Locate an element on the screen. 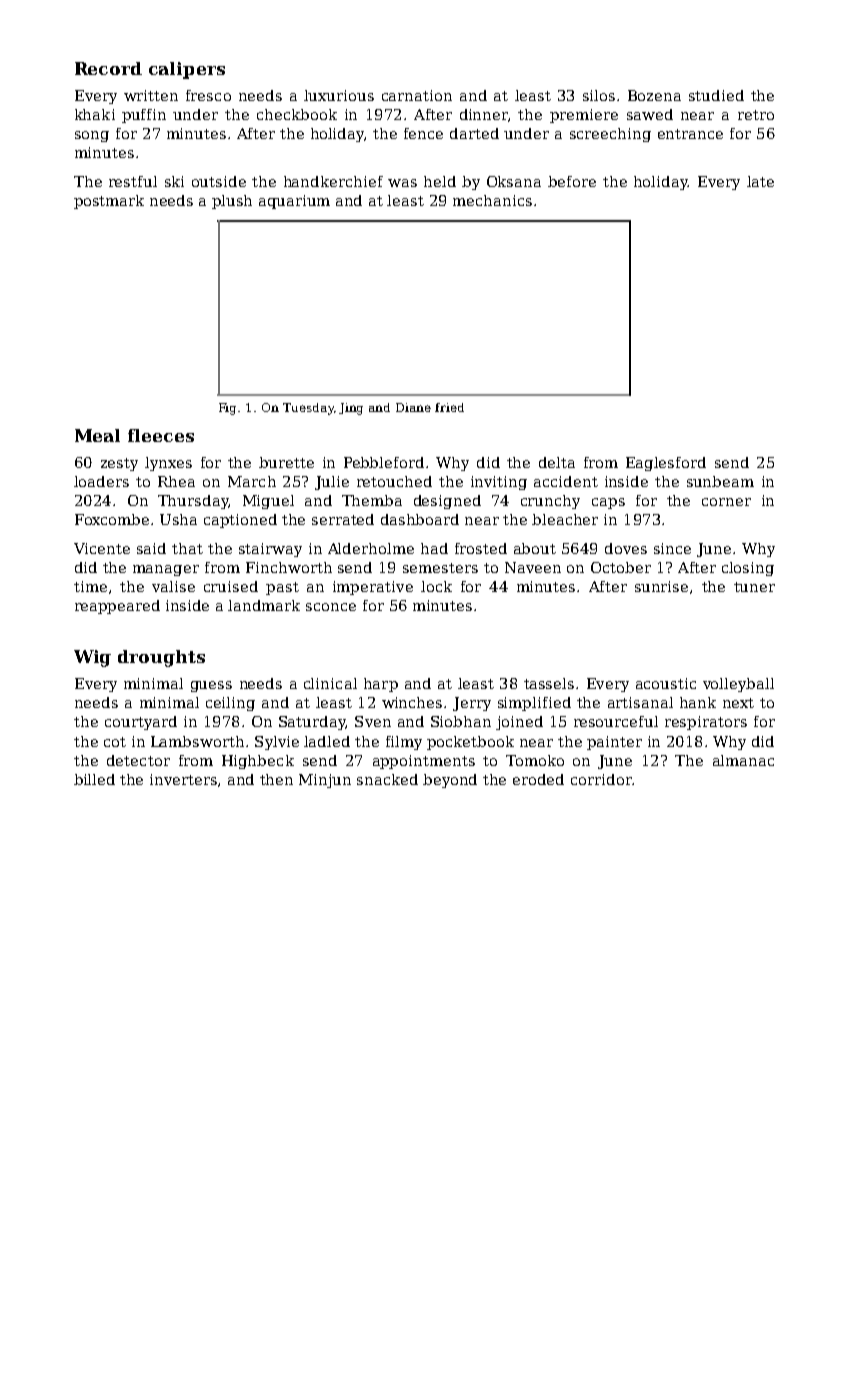  volleyball is located at coordinates (738, 685).
